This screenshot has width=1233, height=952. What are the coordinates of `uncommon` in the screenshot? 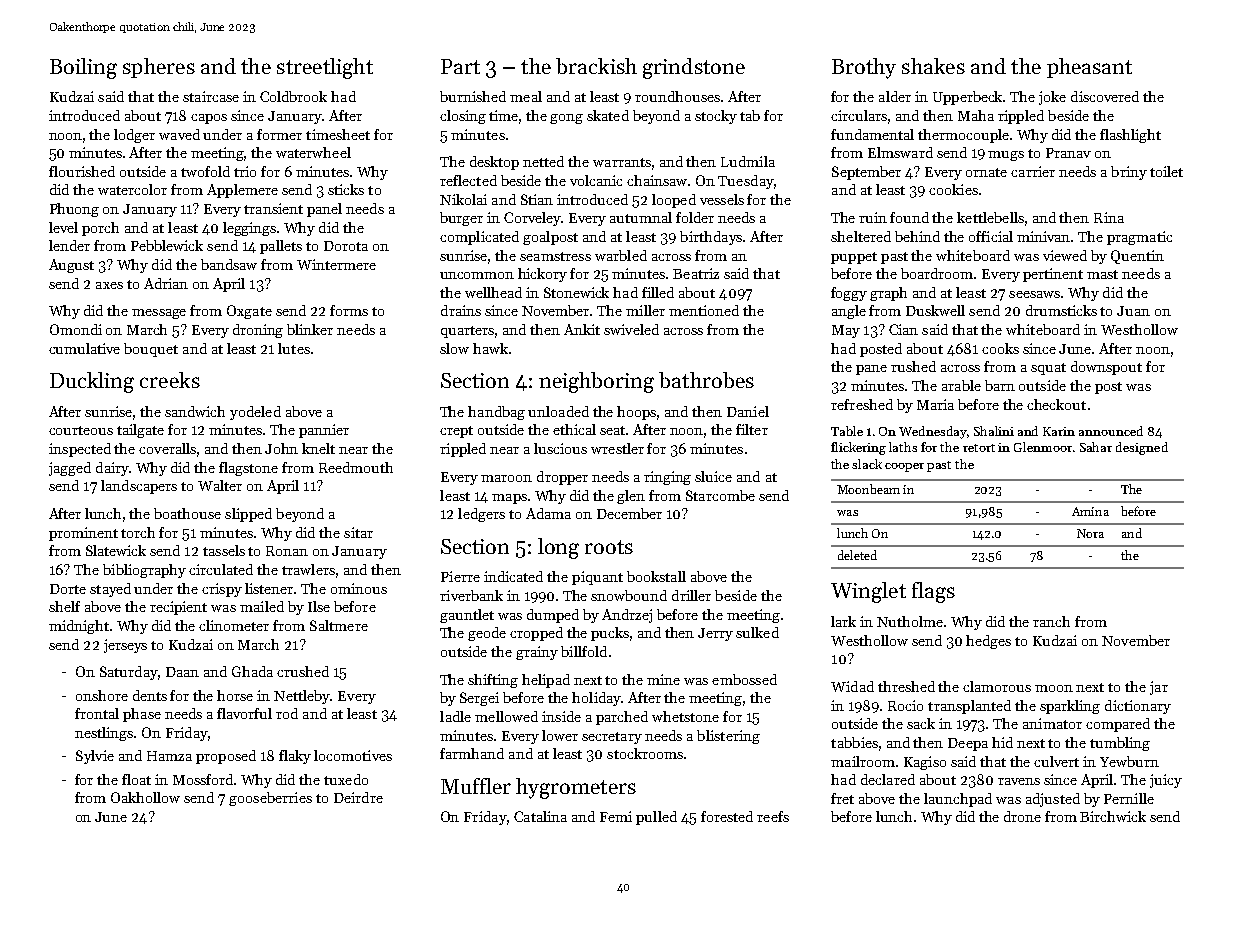 It's located at (477, 275).
